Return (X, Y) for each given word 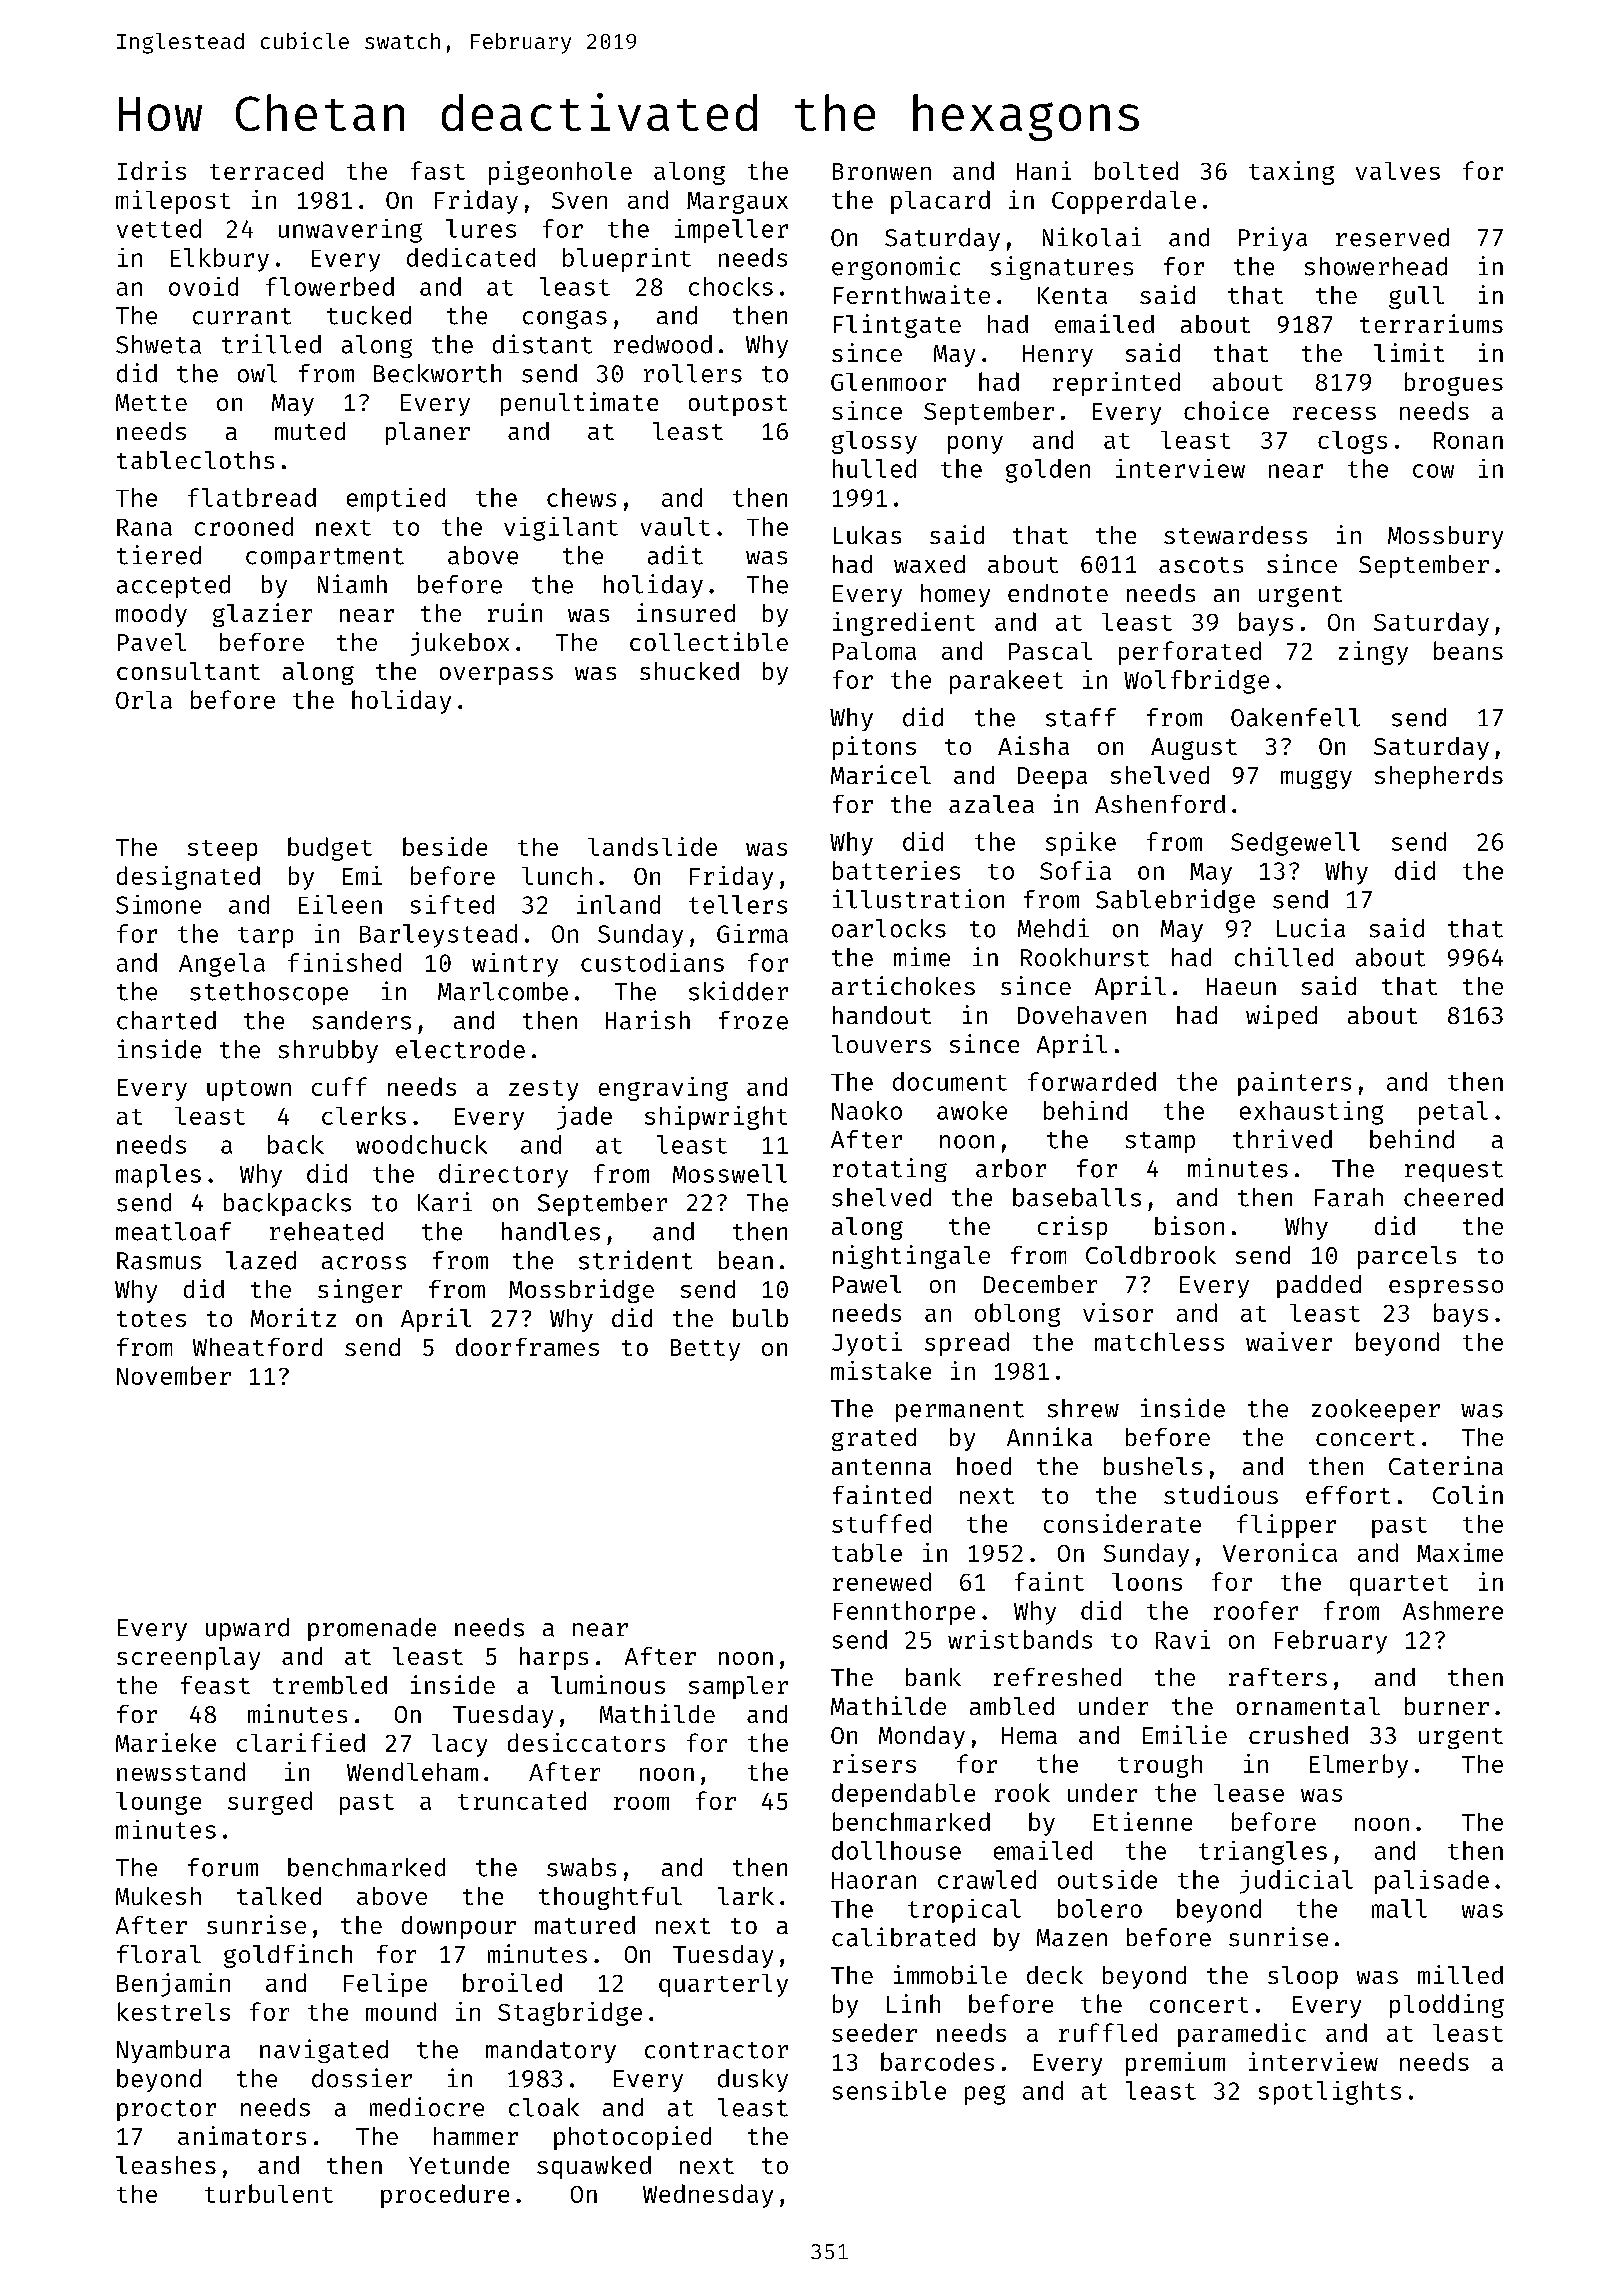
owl (257, 373)
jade (584, 1118)
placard (940, 202)
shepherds (1439, 777)
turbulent (269, 2193)
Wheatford (257, 1347)
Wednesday (708, 2196)
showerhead (1376, 266)
